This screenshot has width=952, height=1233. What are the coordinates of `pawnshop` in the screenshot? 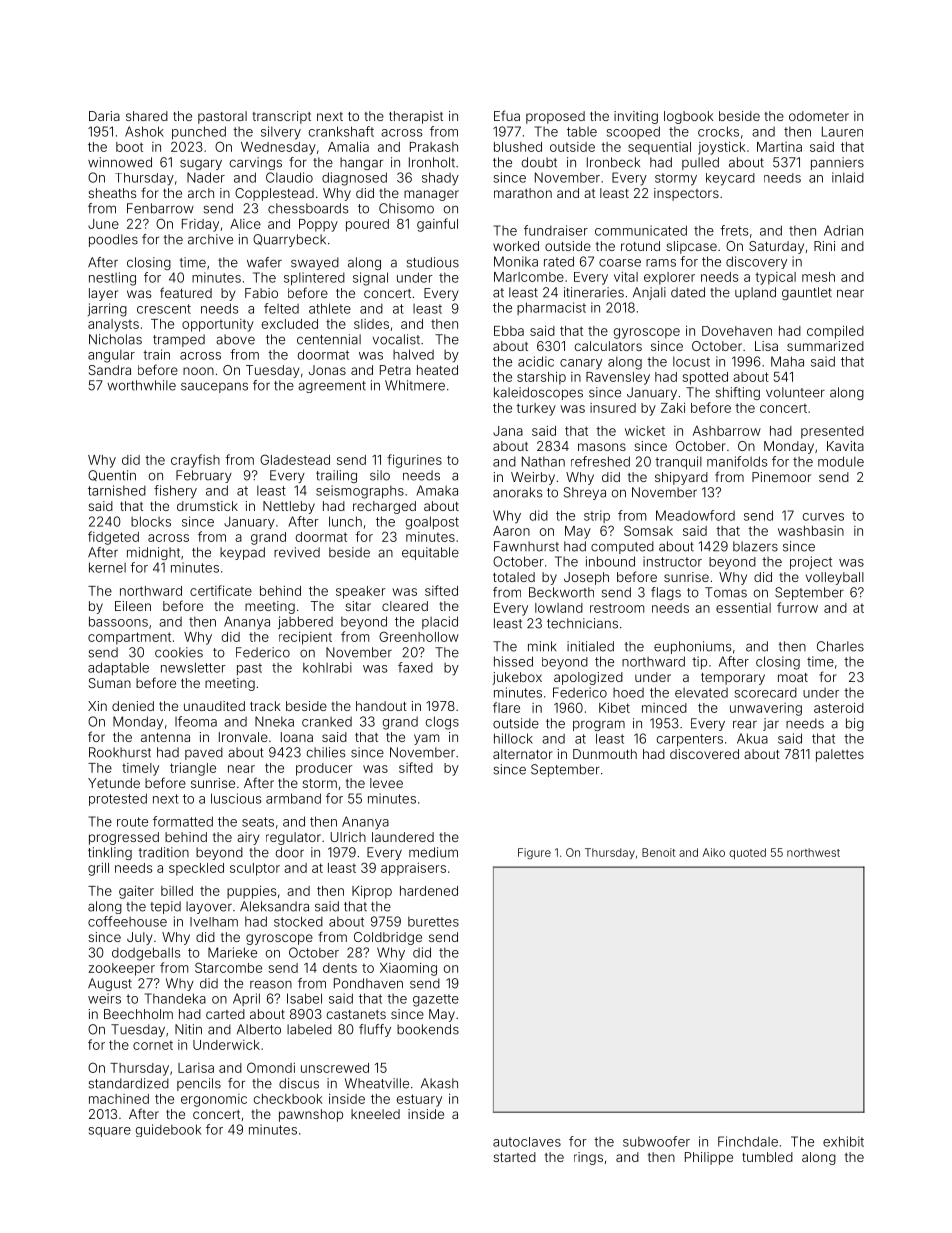 It's located at (311, 1115).
